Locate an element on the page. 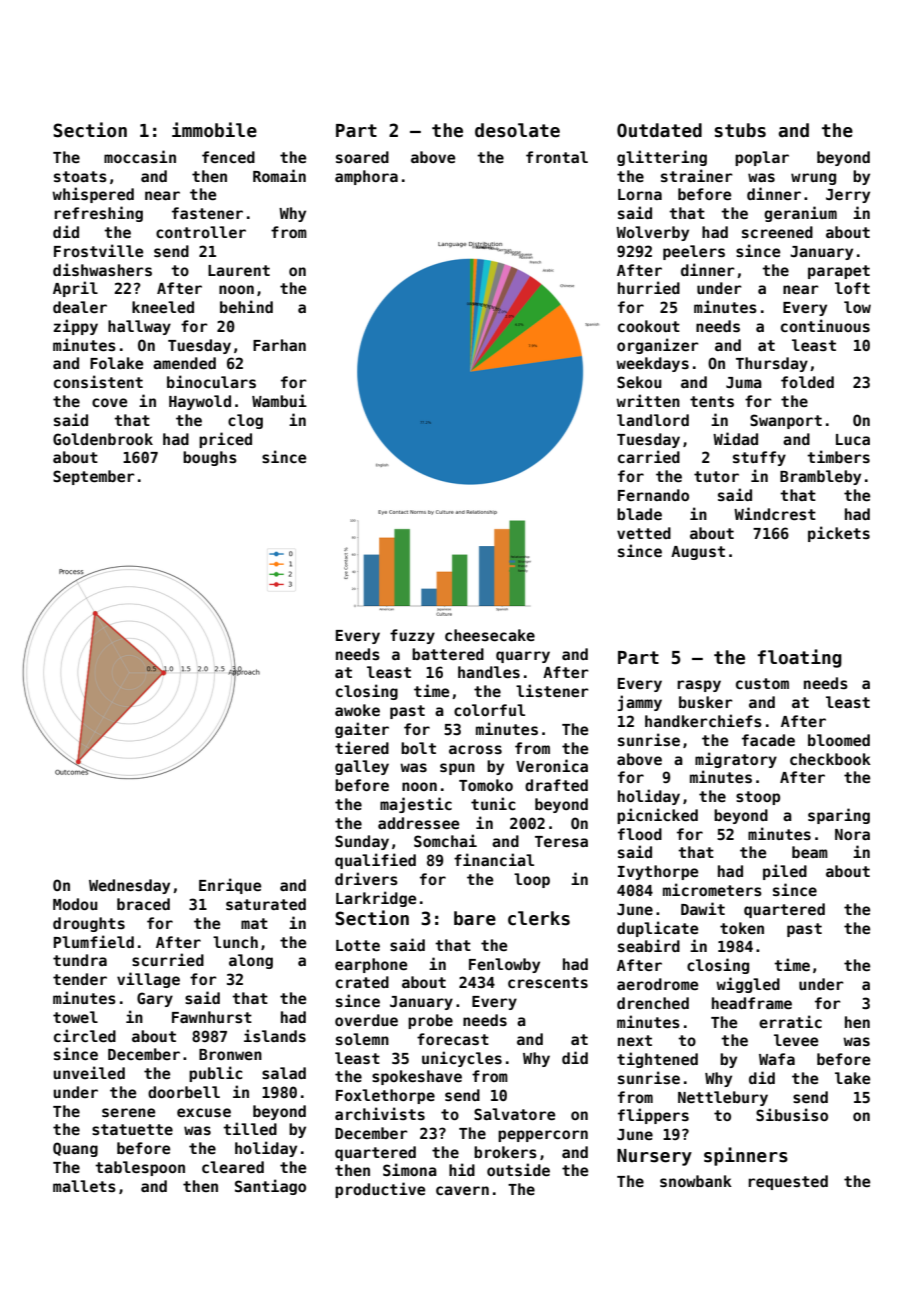 This document has height=1308, width=924. awoke is located at coordinates (357, 710).
